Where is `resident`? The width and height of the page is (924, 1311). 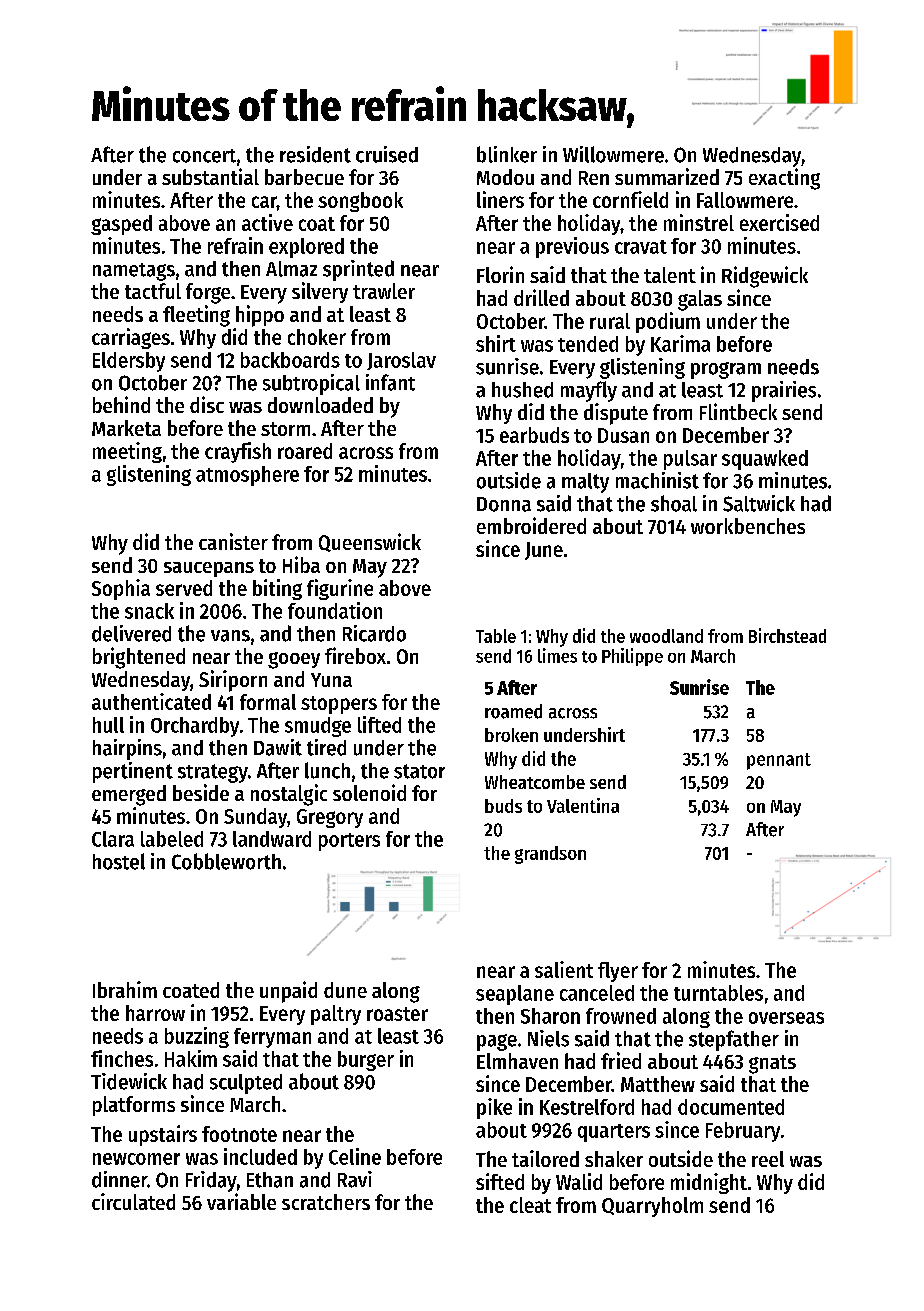
resident is located at coordinates (315, 154).
